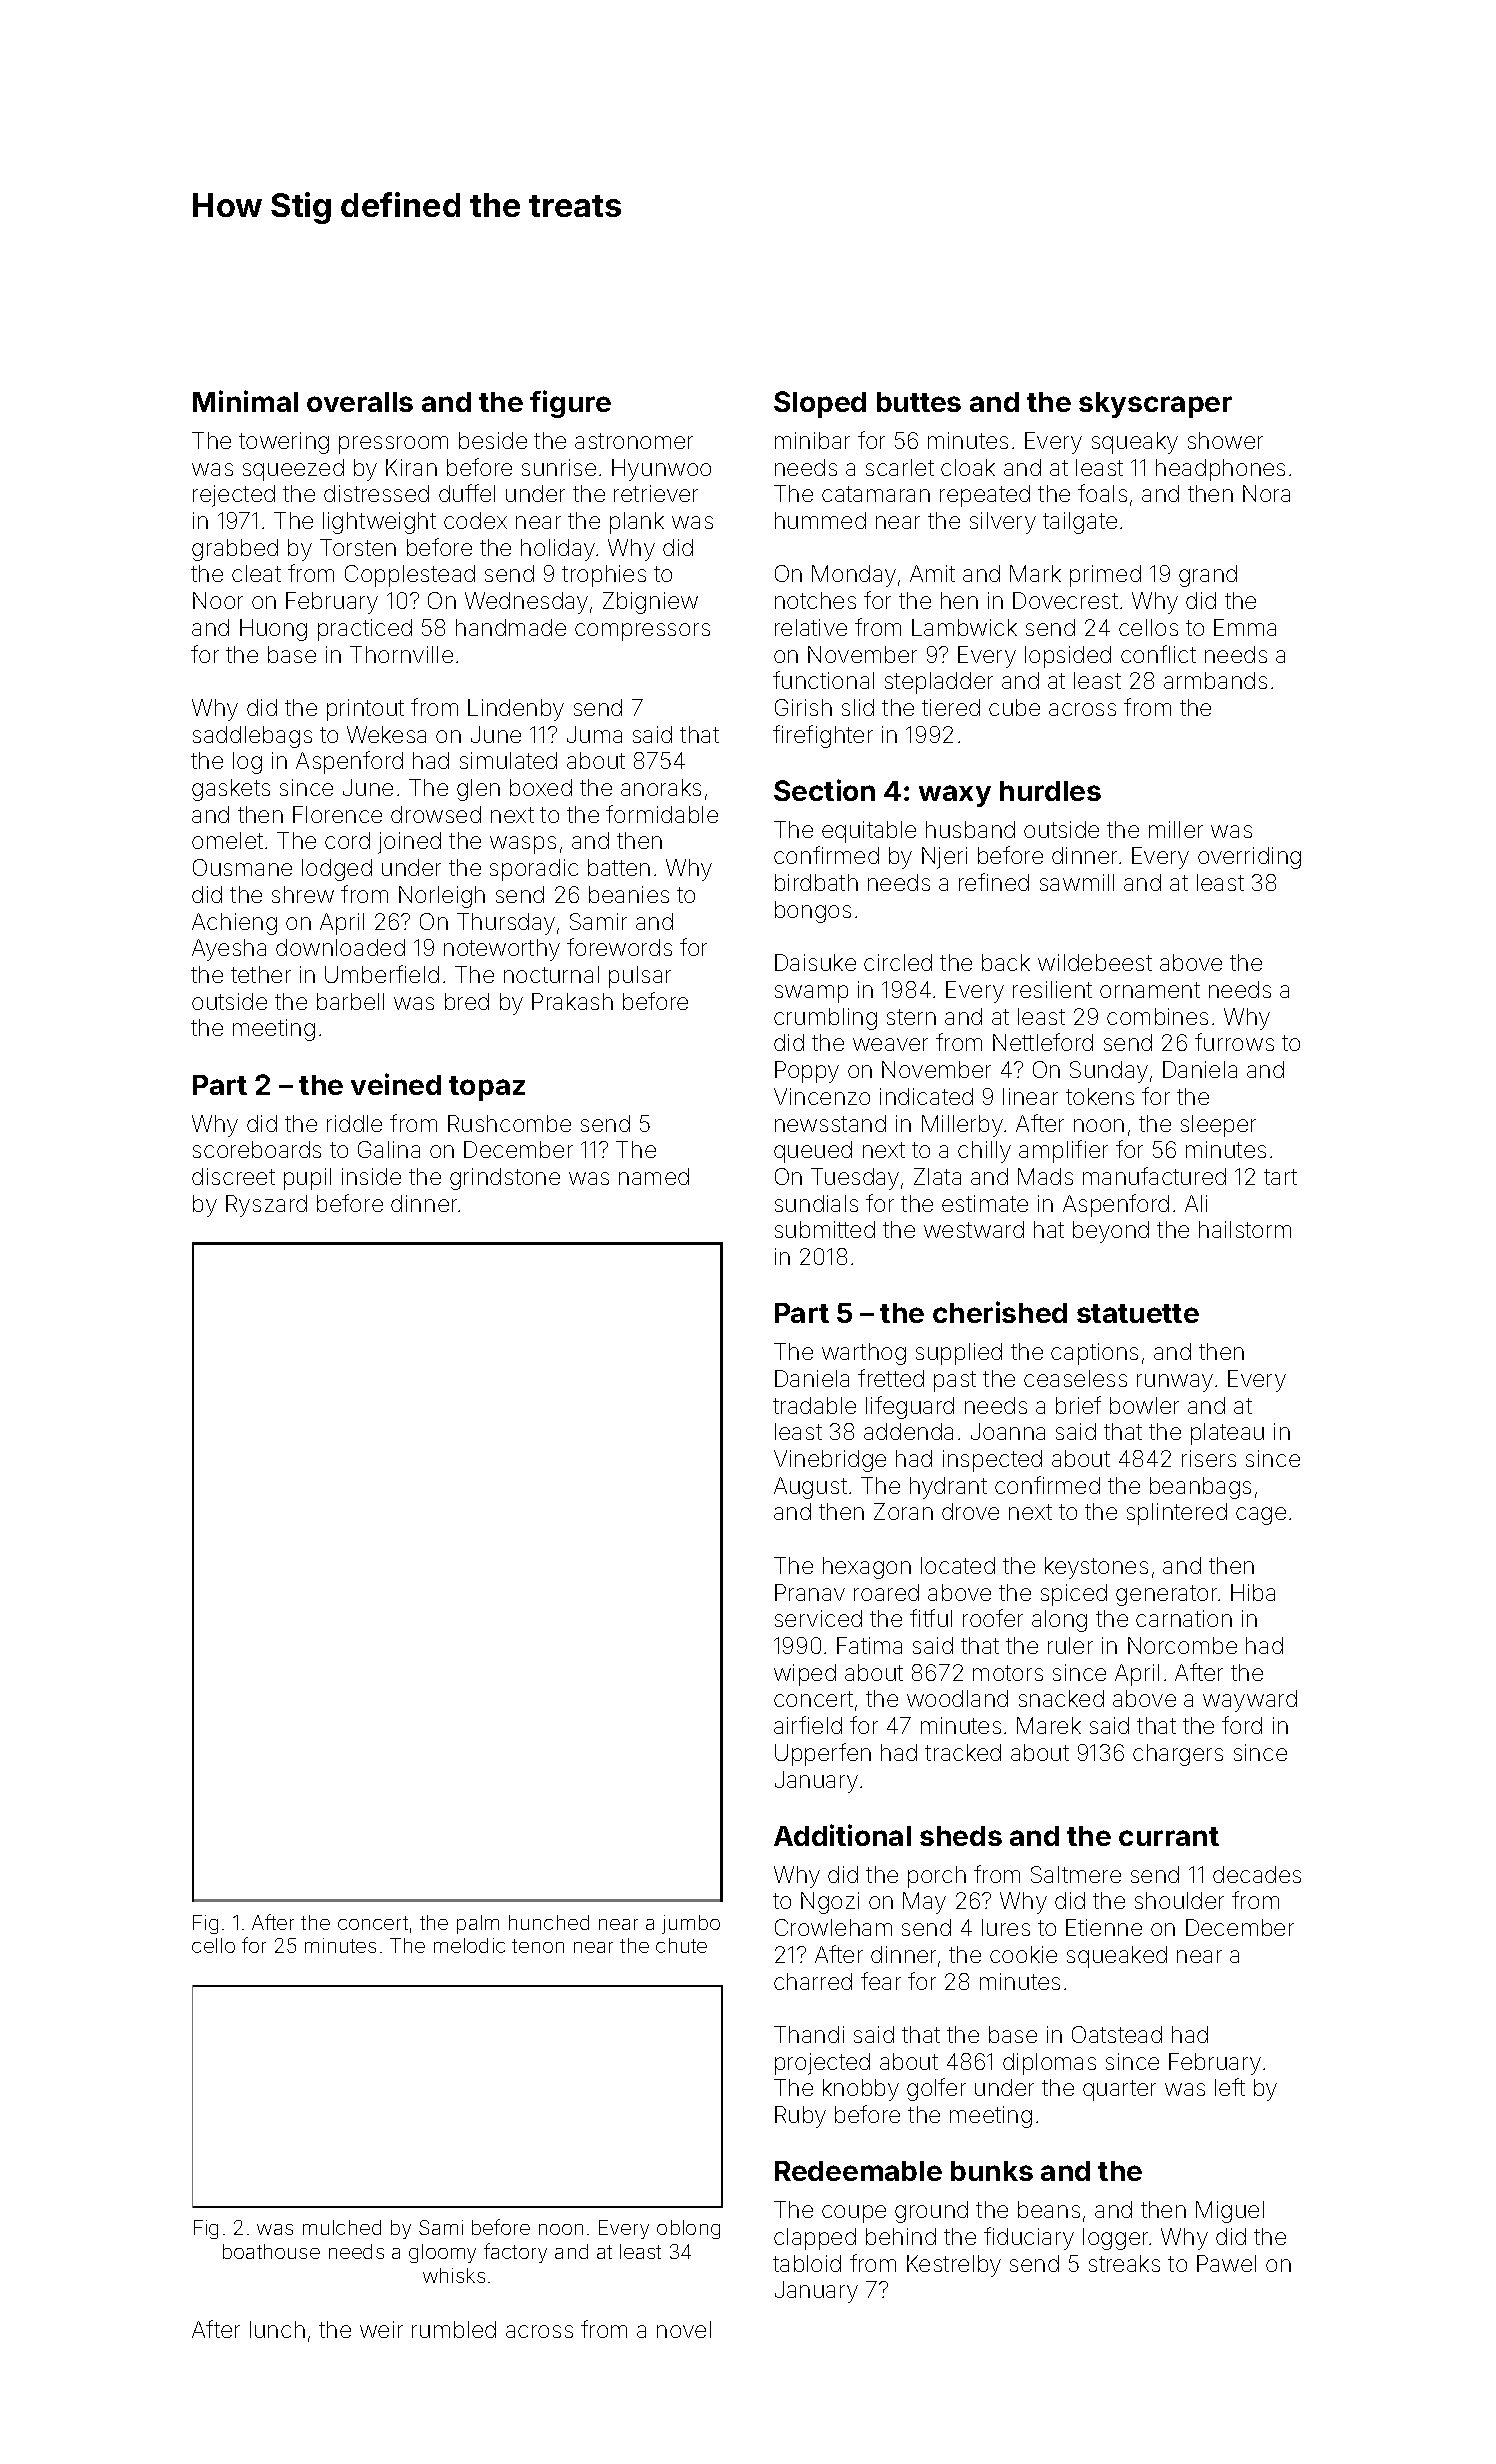  I want to click on lunch, so click(277, 2329).
